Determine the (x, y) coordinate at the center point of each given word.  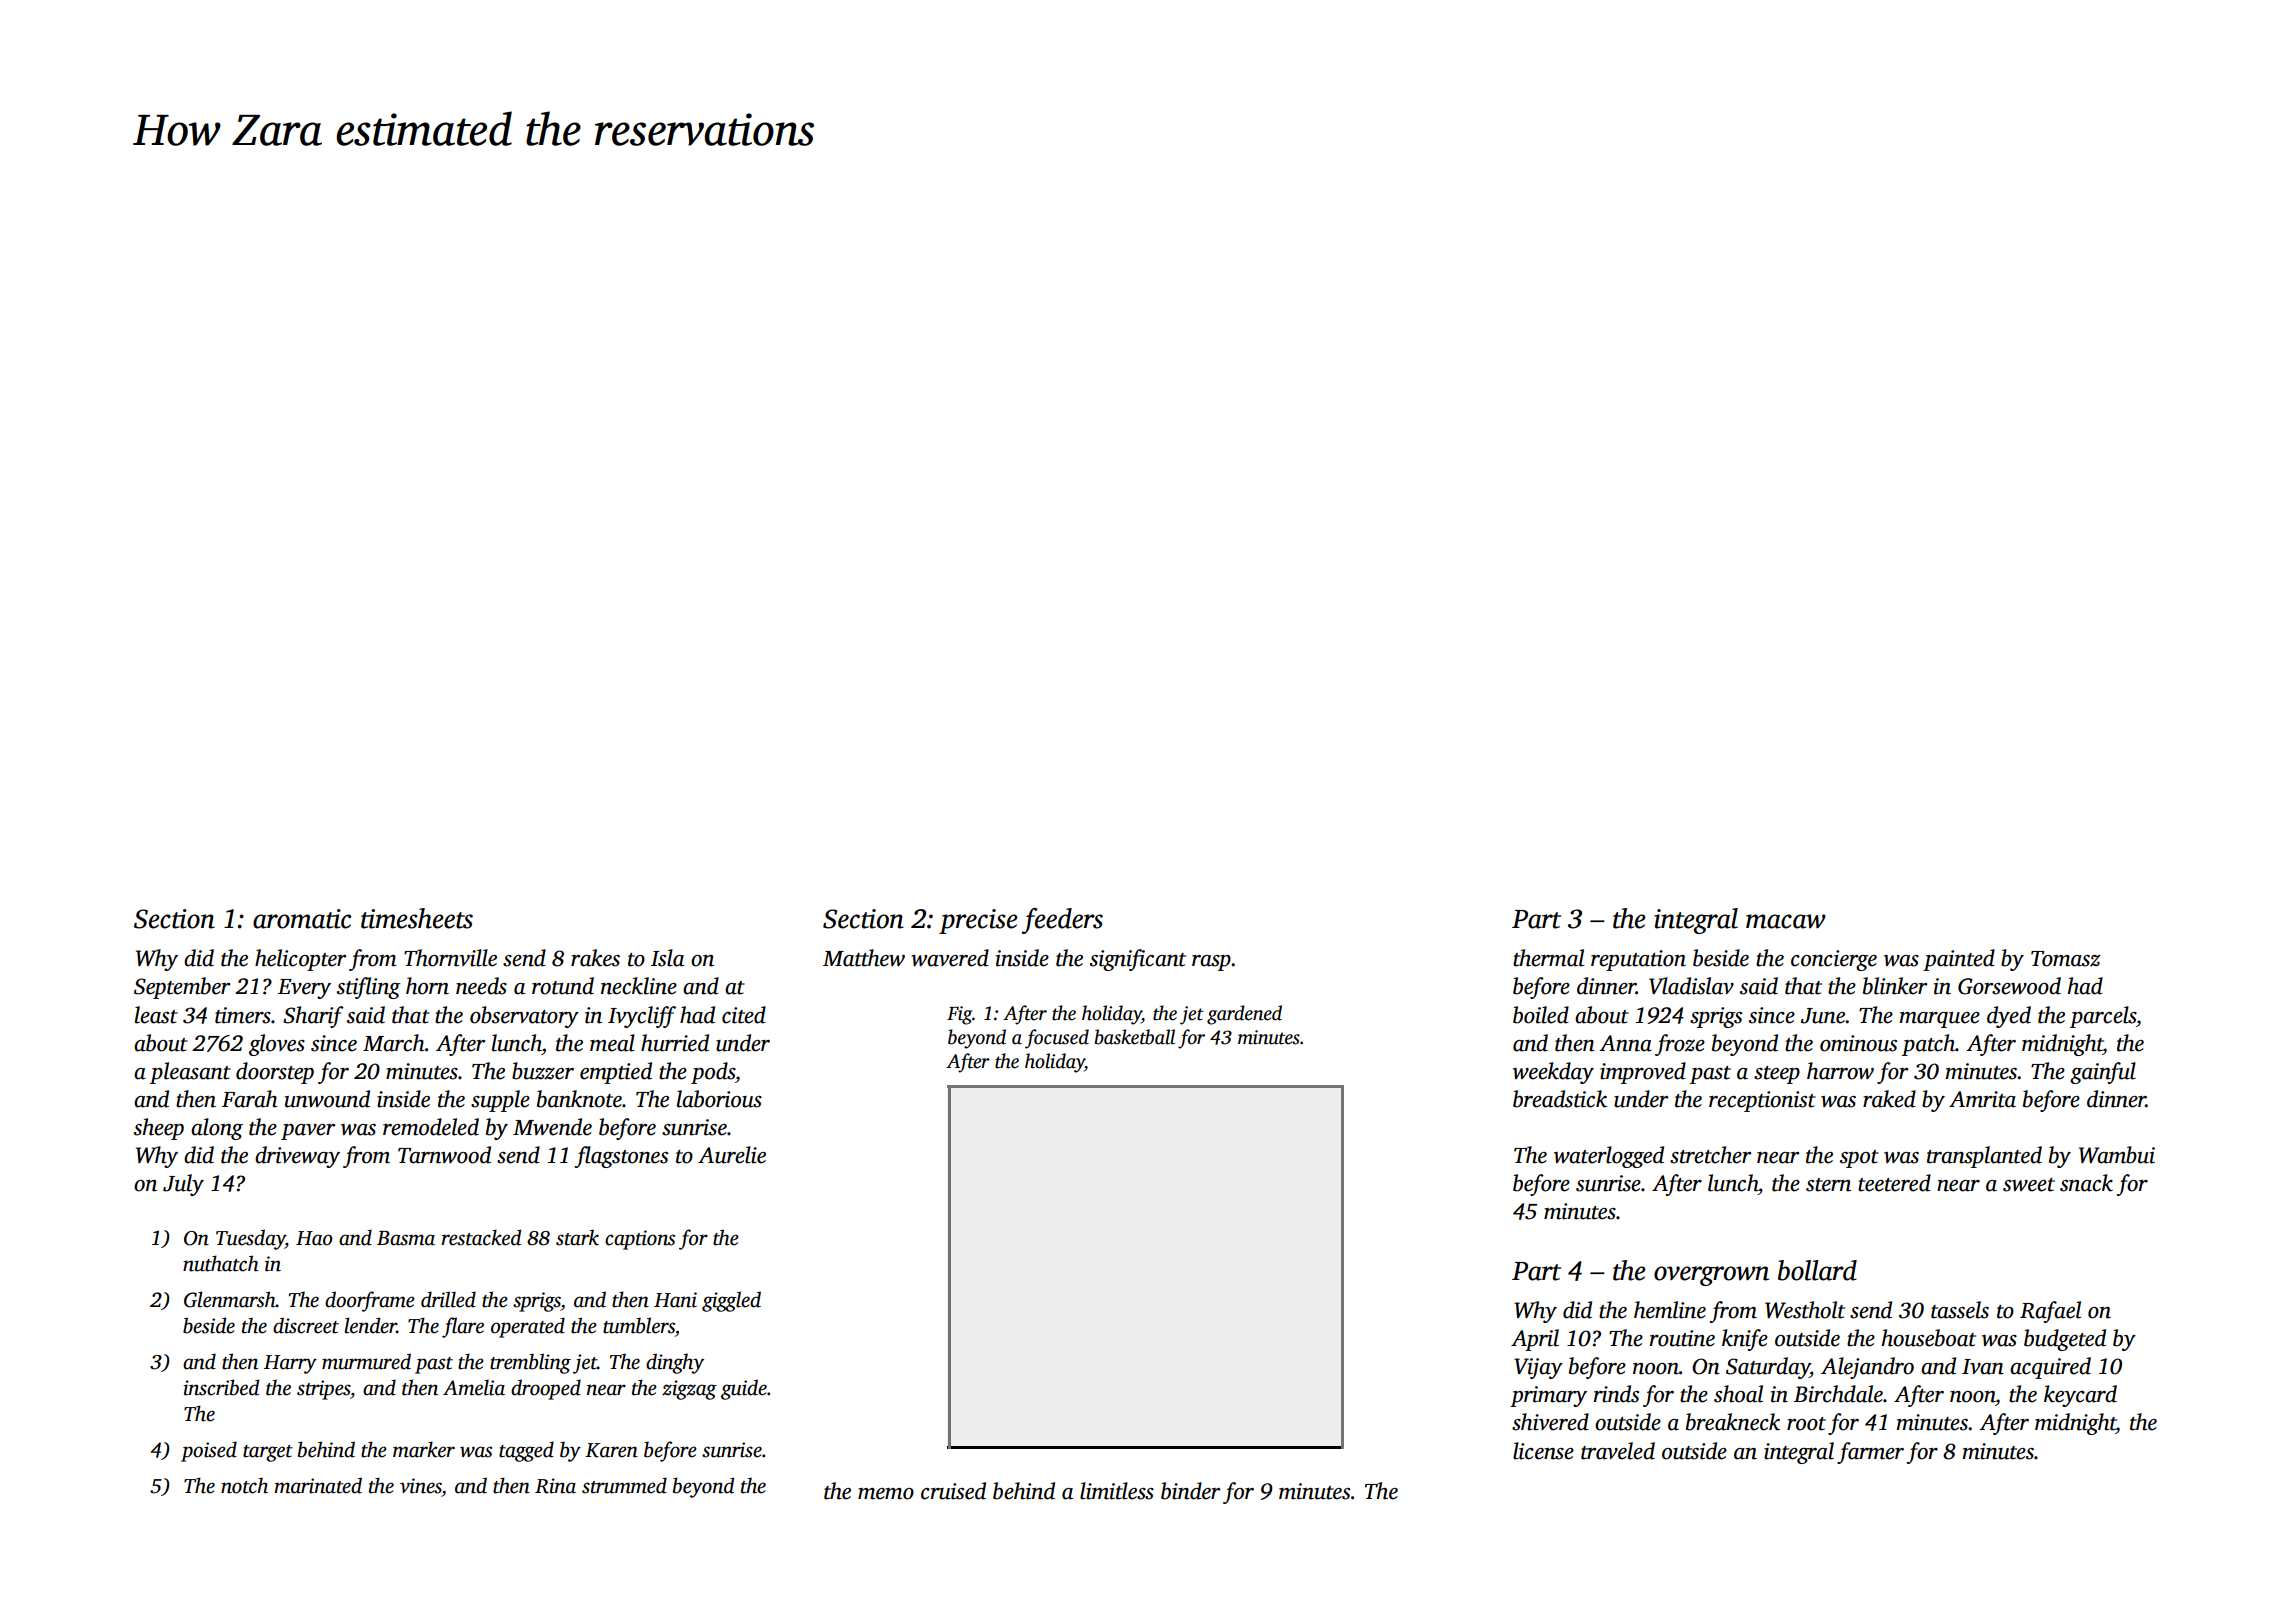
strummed (624, 1485)
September (182, 988)
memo (886, 1494)
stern (1828, 1185)
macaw (1786, 921)
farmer (1870, 1453)
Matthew (864, 958)
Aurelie (732, 1155)
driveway (297, 1157)
